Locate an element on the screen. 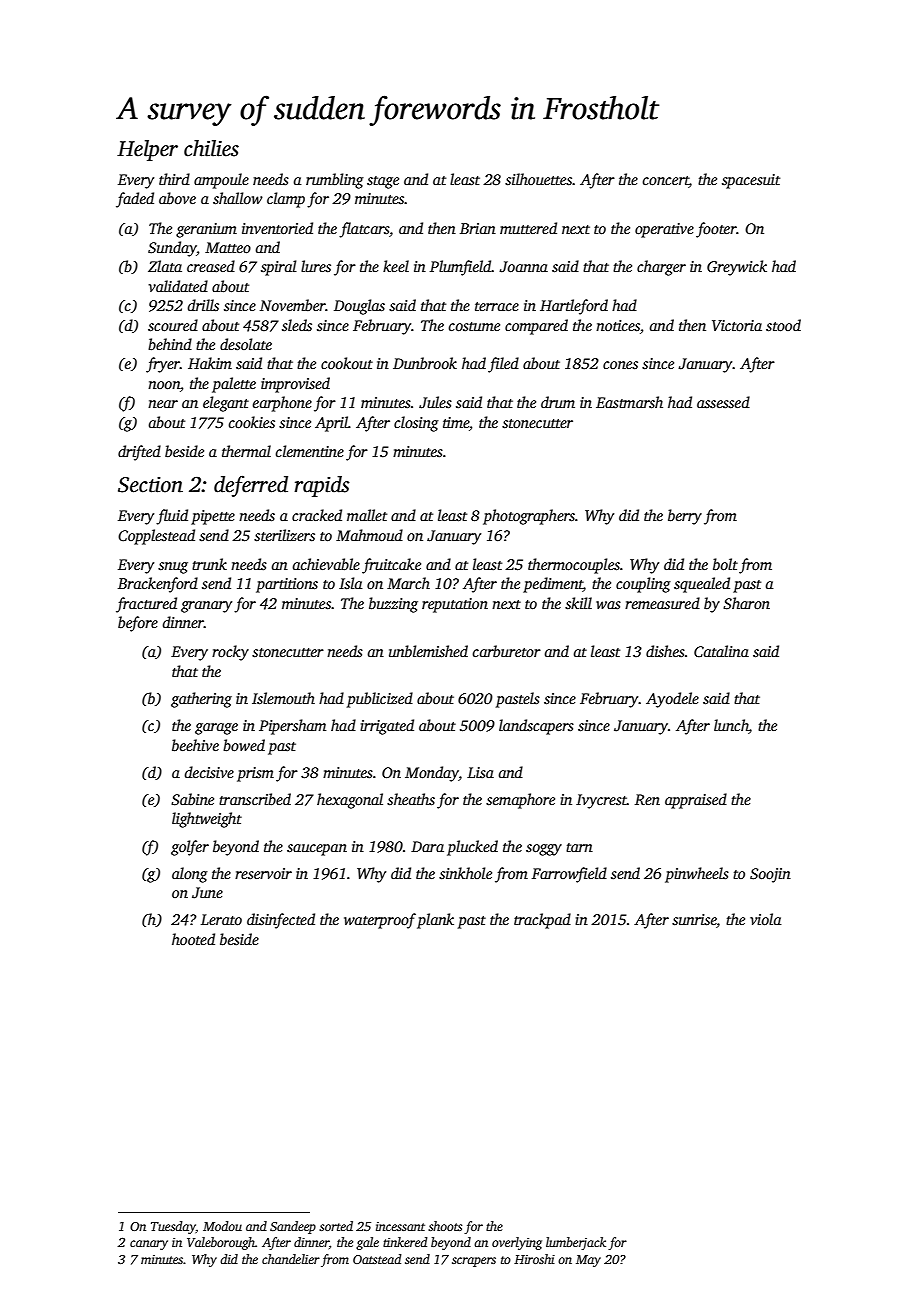 This screenshot has width=924, height=1308. incessant is located at coordinates (400, 1226).
